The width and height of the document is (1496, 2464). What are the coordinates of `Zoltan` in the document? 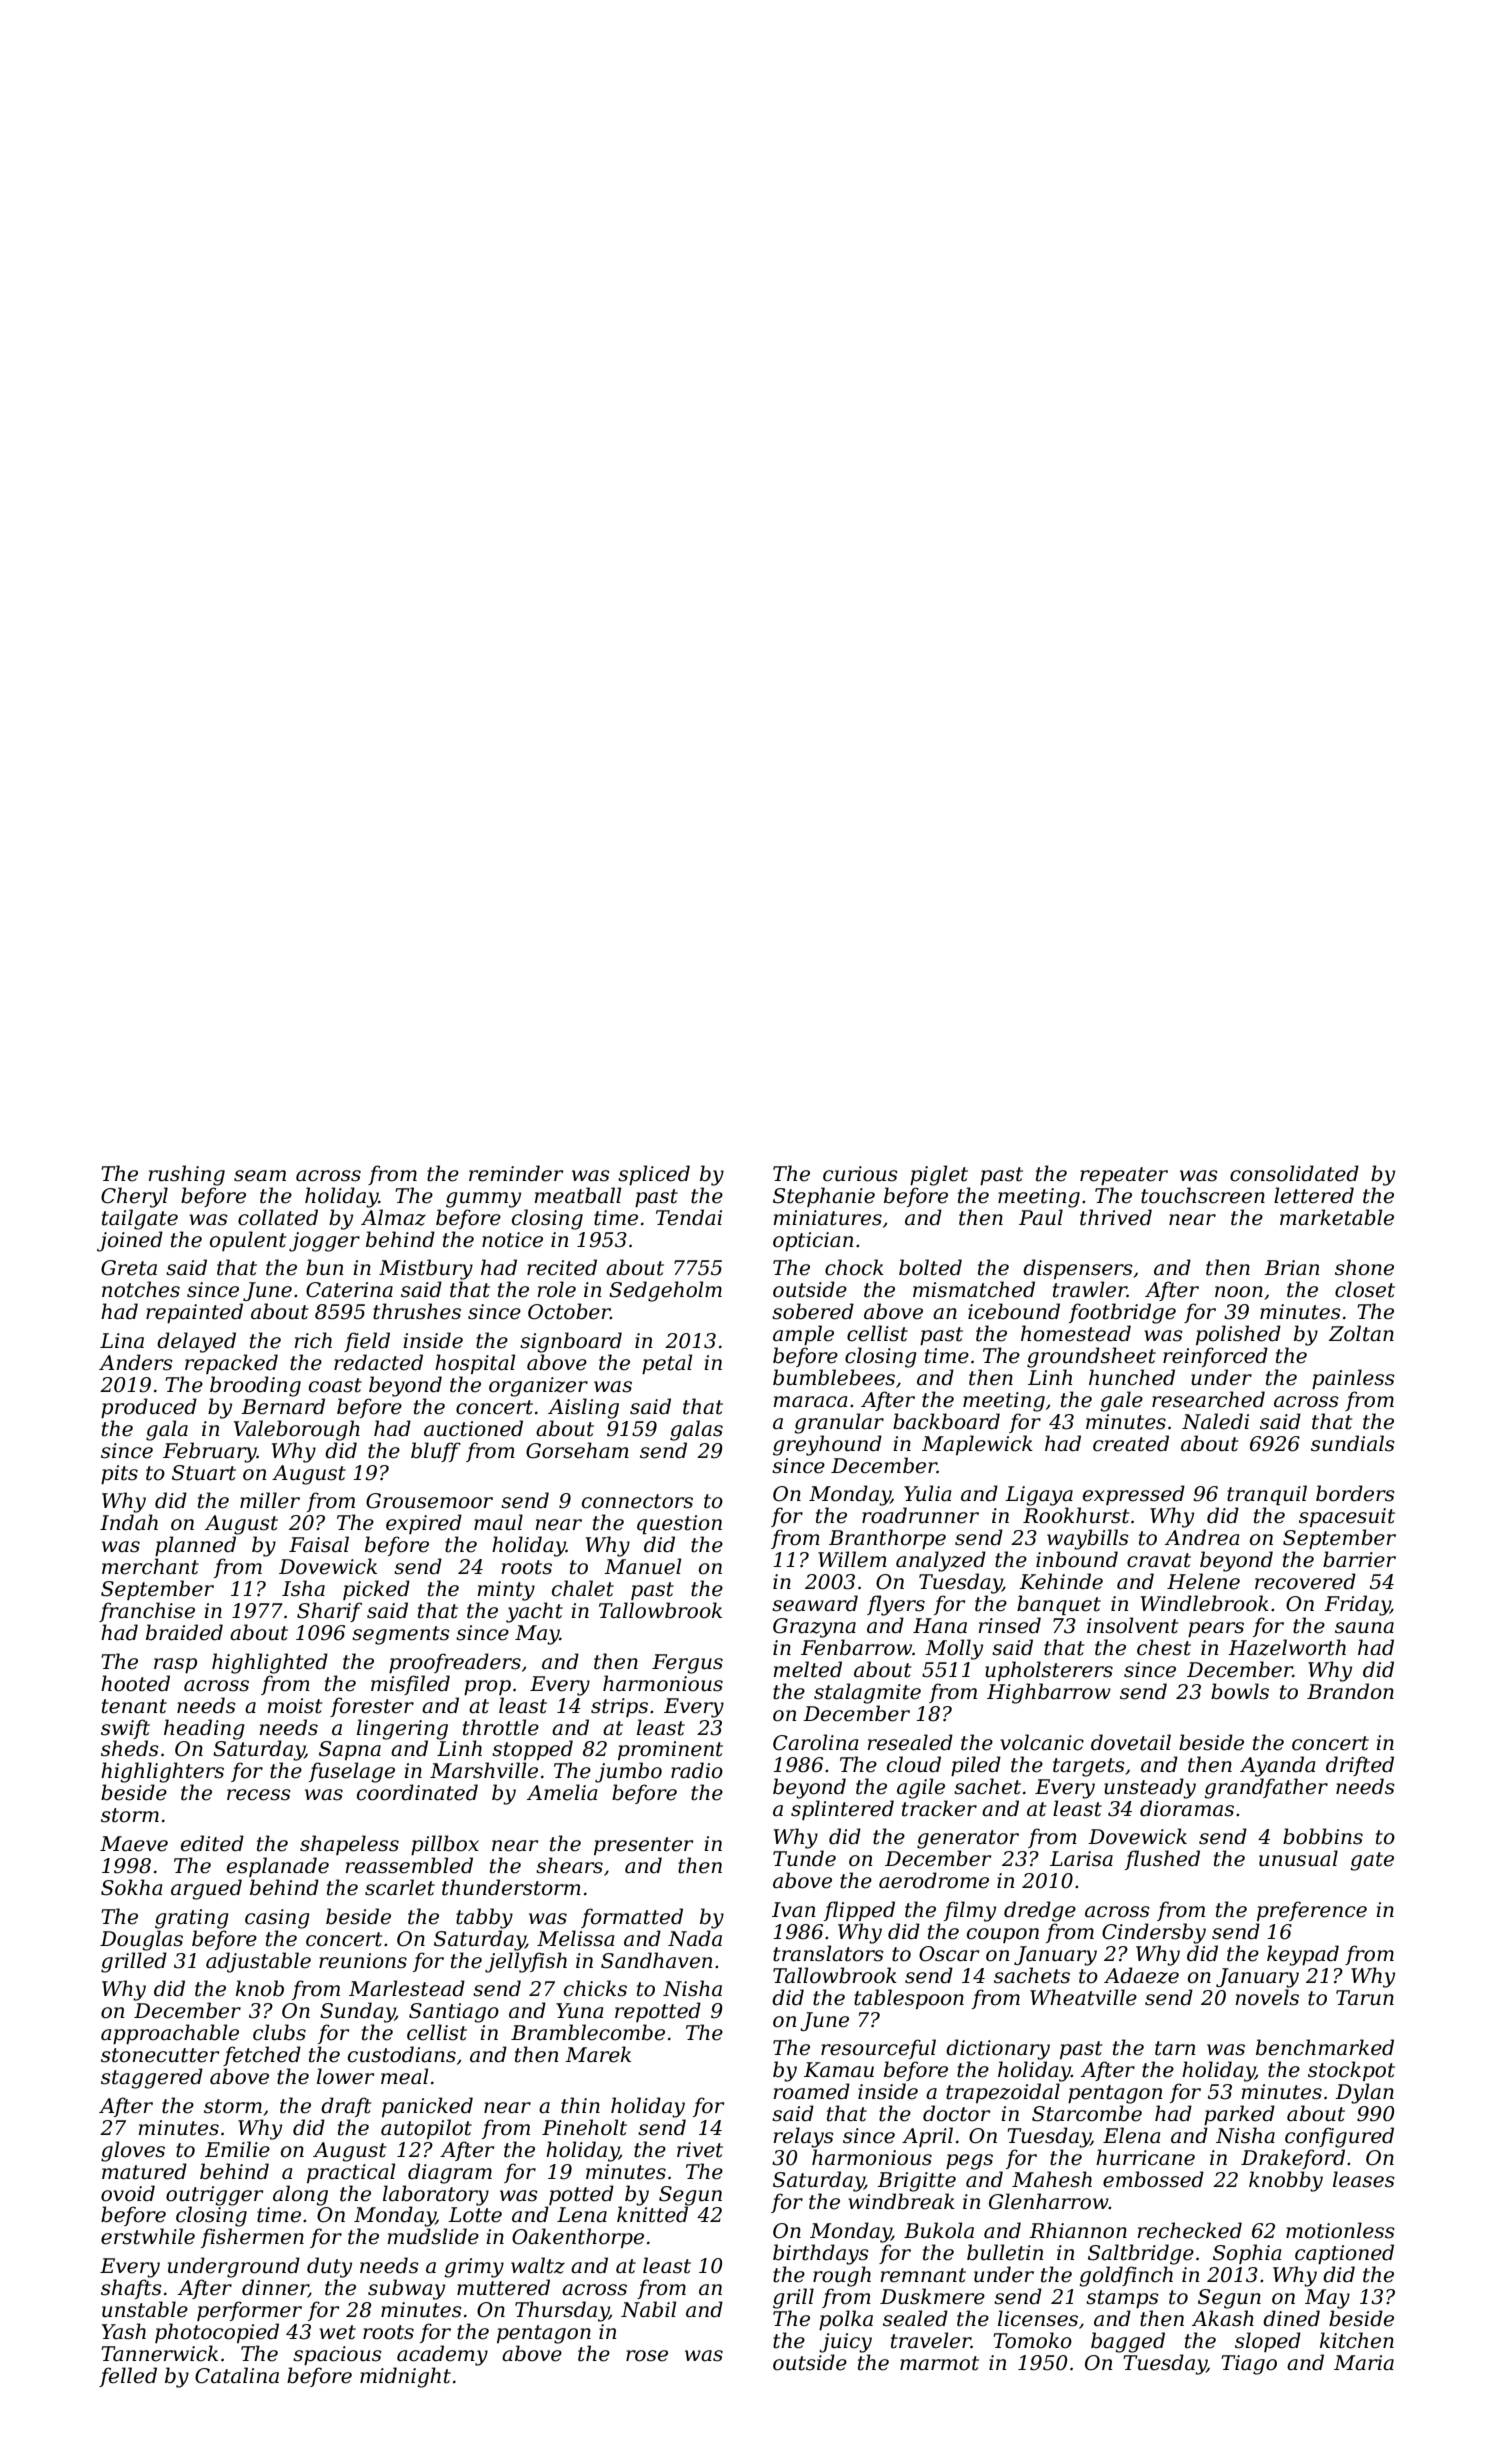 It's located at (1361, 1333).
